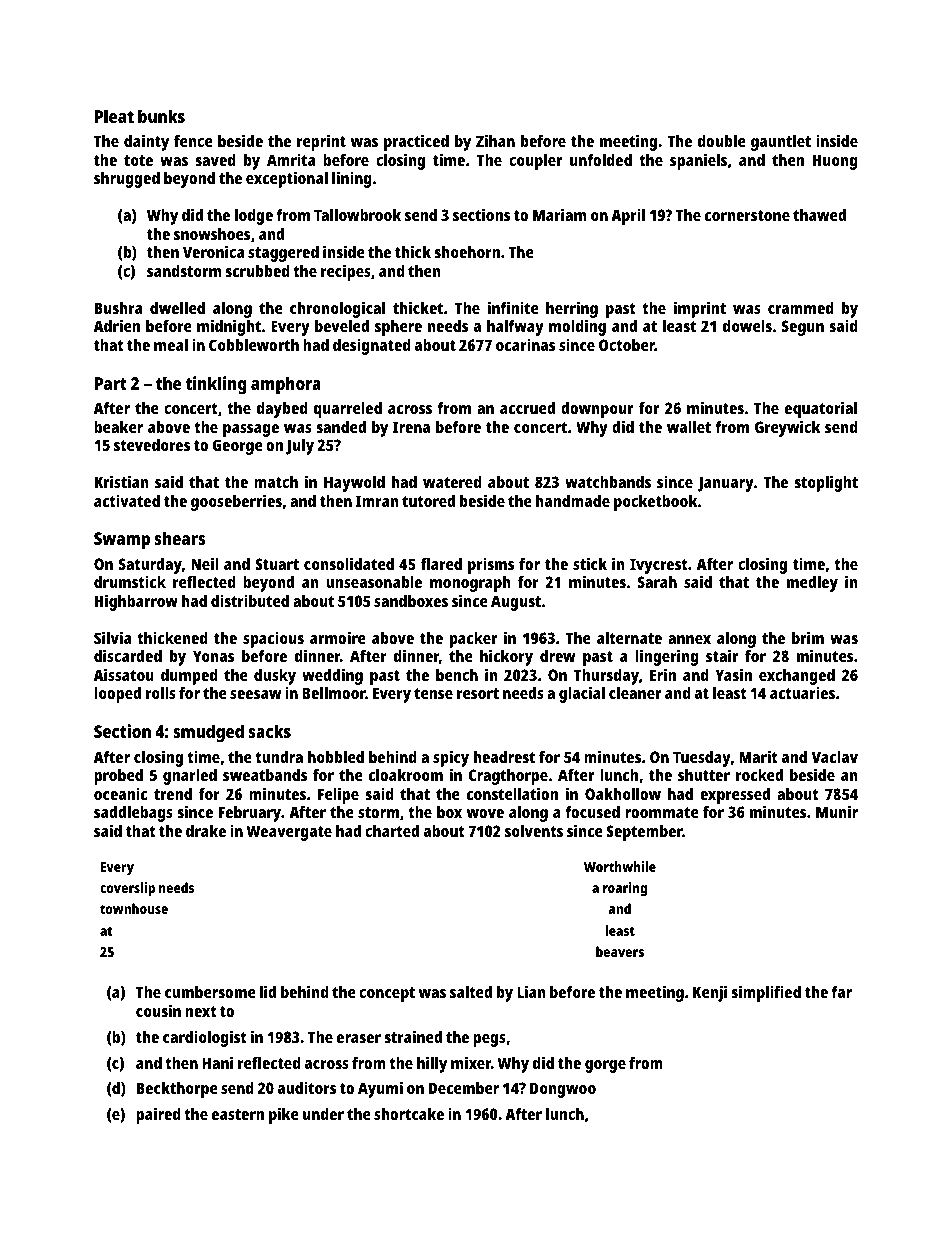 This document has width=952, height=1233. Describe the element at coordinates (656, 503) in the document. I see `pocketbook` at that location.
